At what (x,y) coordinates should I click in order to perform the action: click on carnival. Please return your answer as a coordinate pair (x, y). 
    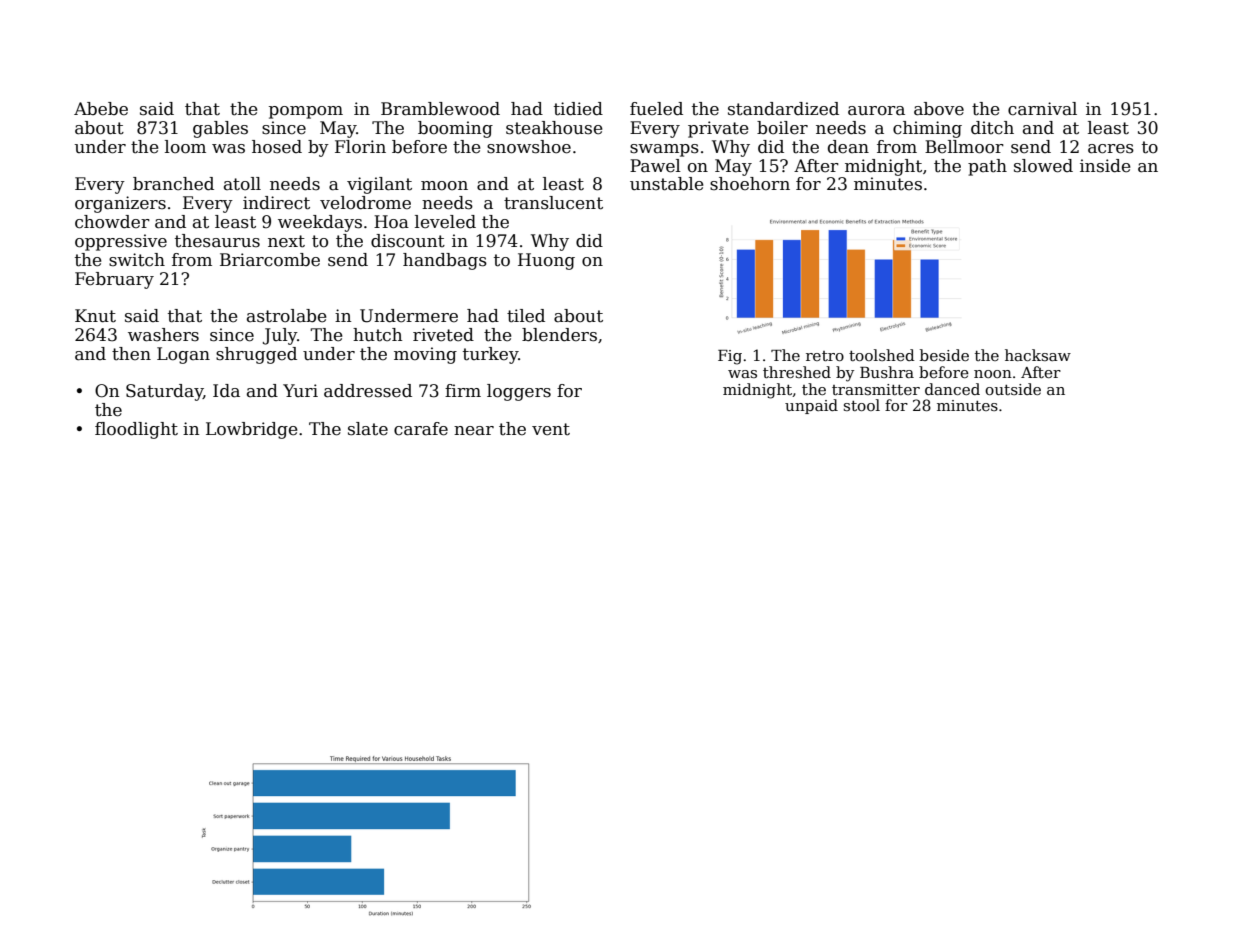
    Looking at the image, I should click on (1042, 109).
